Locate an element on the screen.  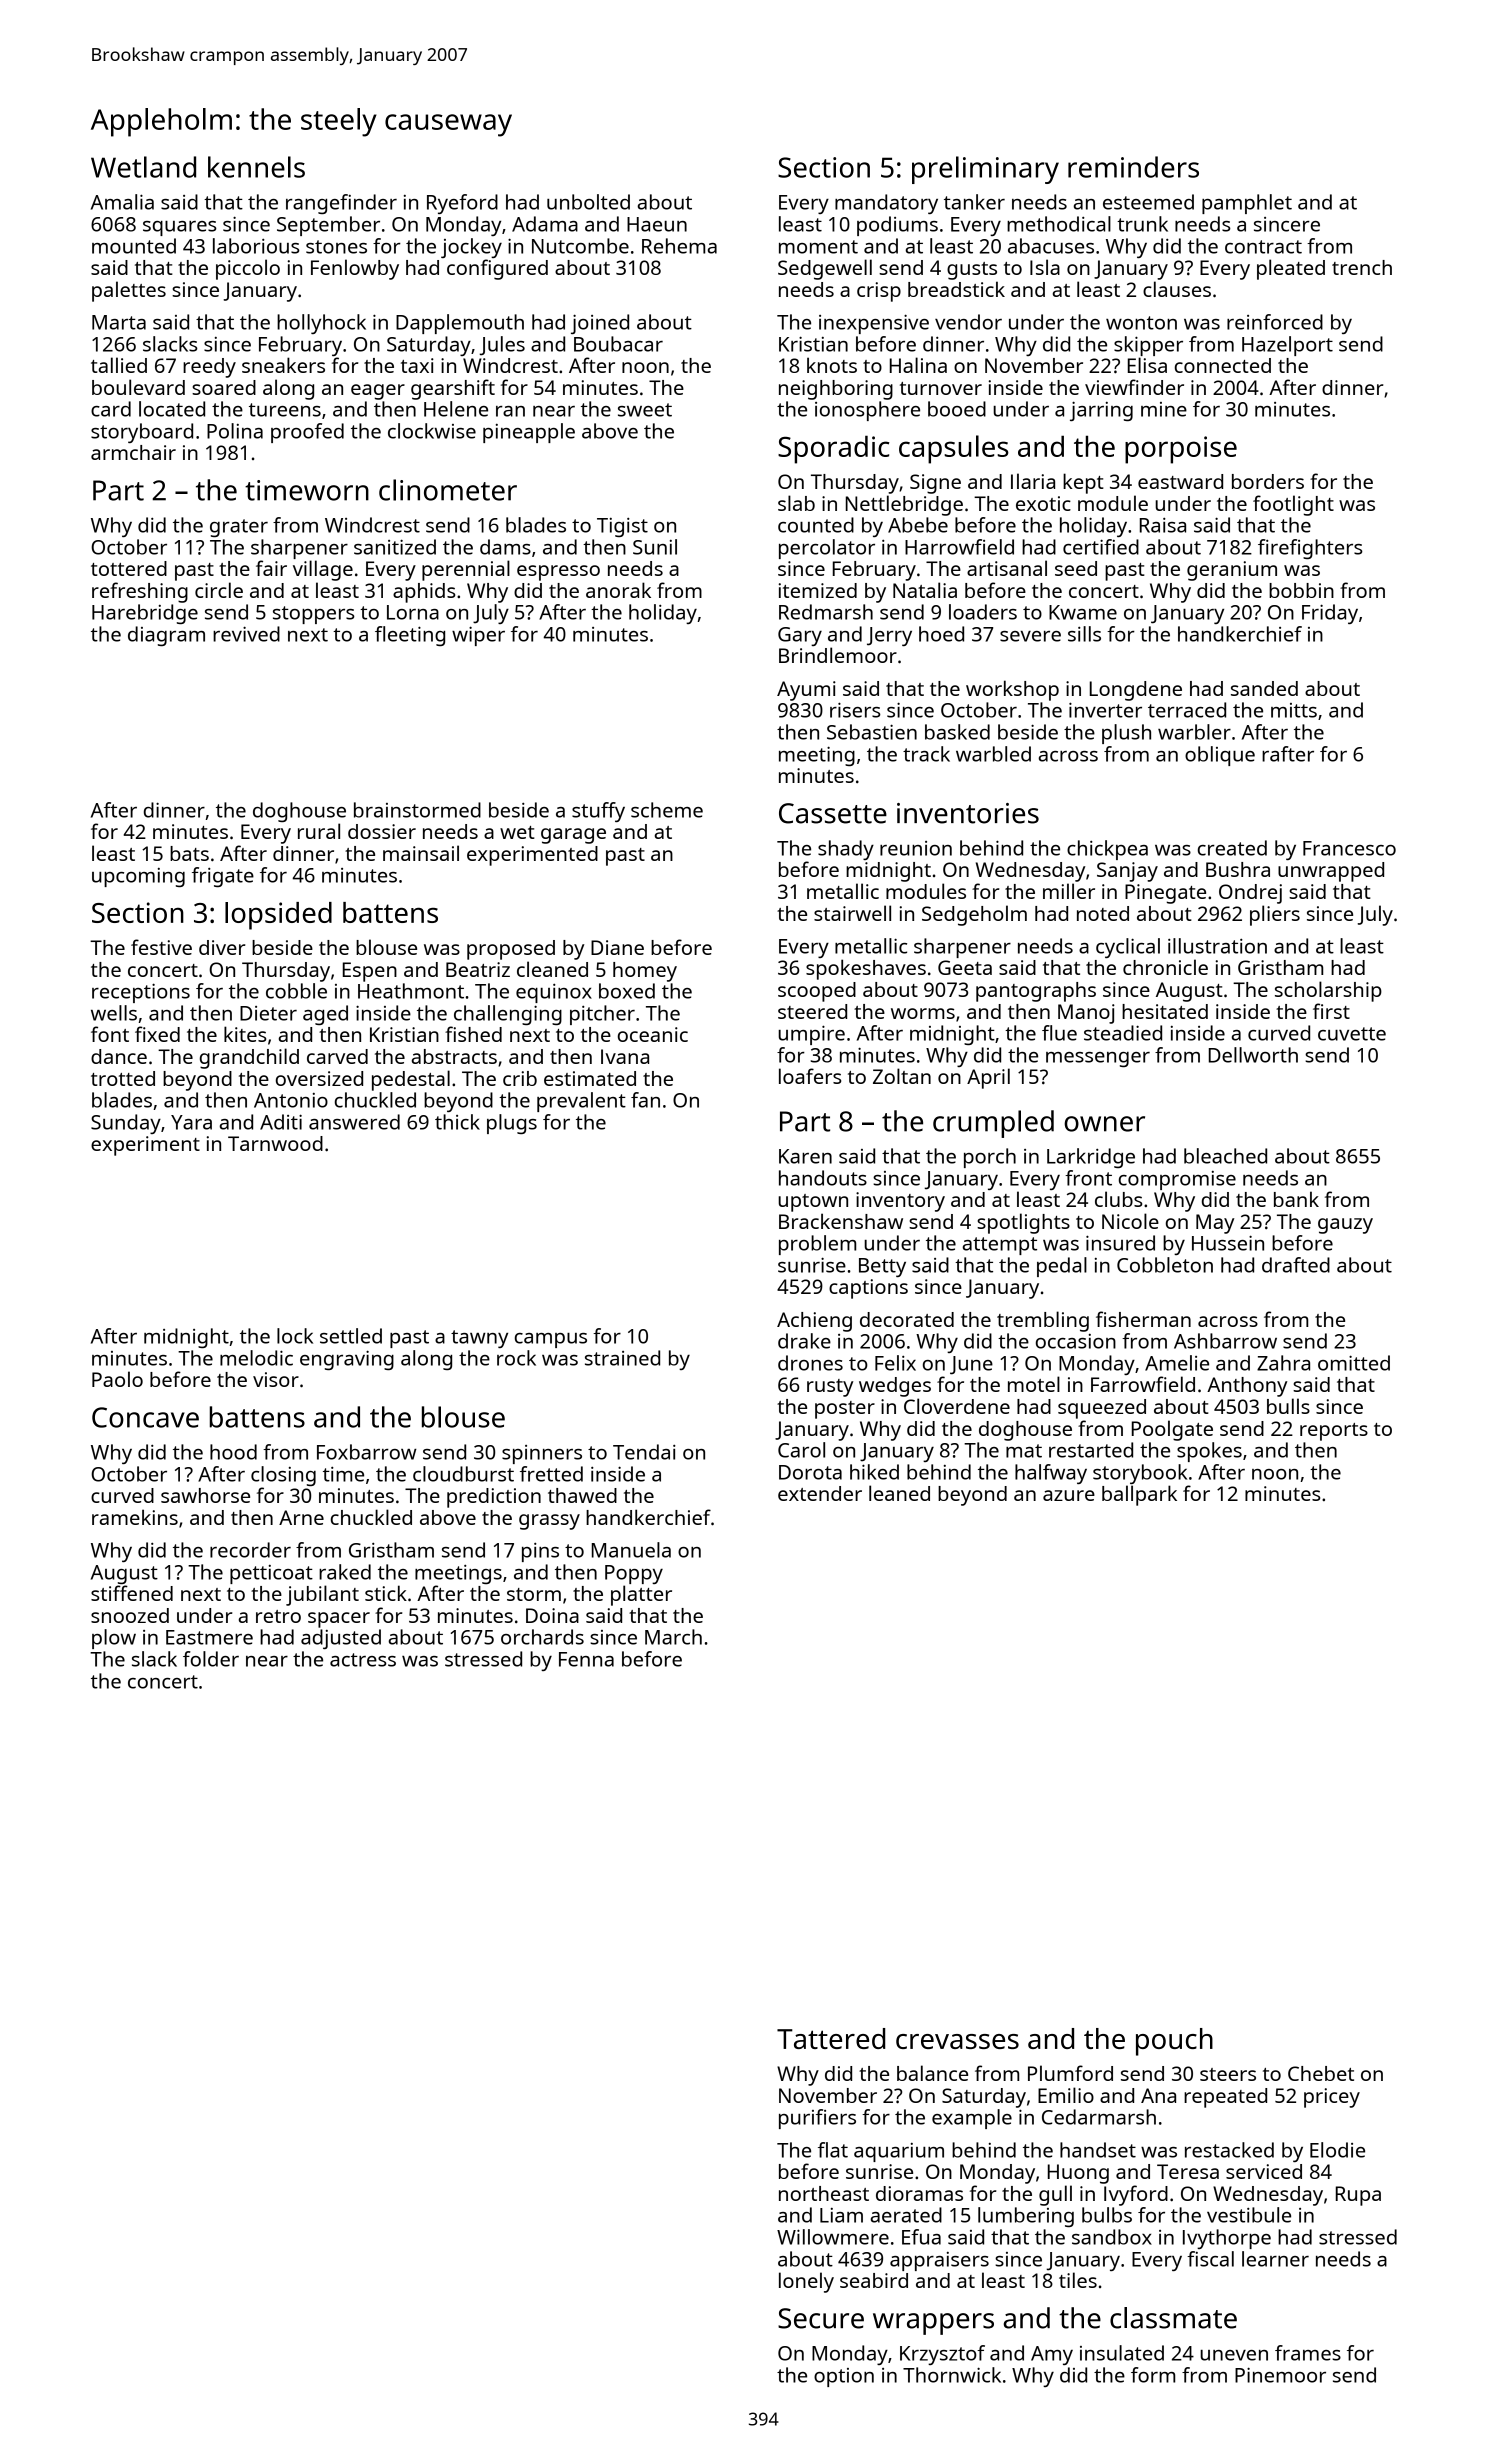
reminders is located at coordinates (1133, 167).
